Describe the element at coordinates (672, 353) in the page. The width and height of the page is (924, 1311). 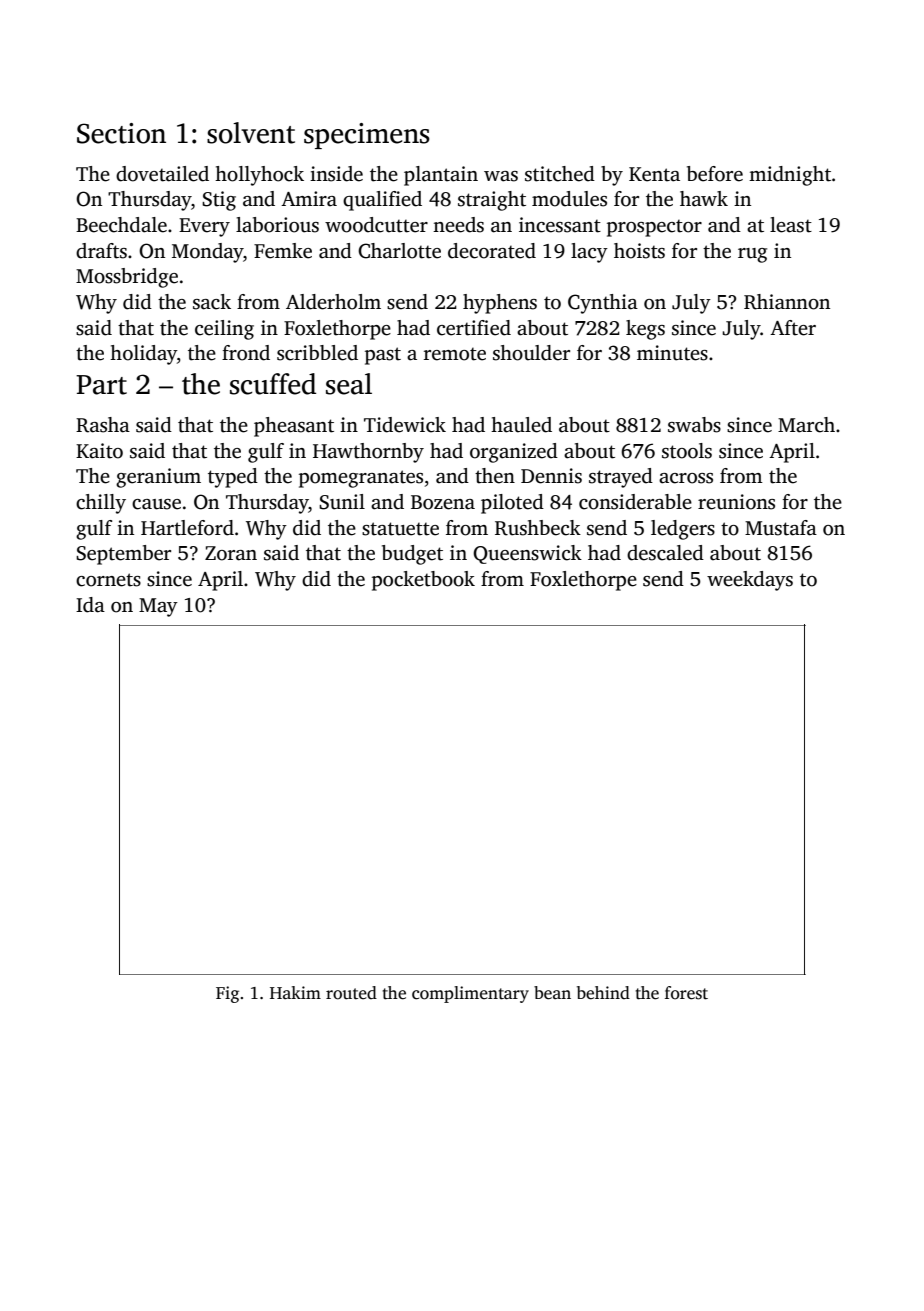
I see `minutes` at that location.
